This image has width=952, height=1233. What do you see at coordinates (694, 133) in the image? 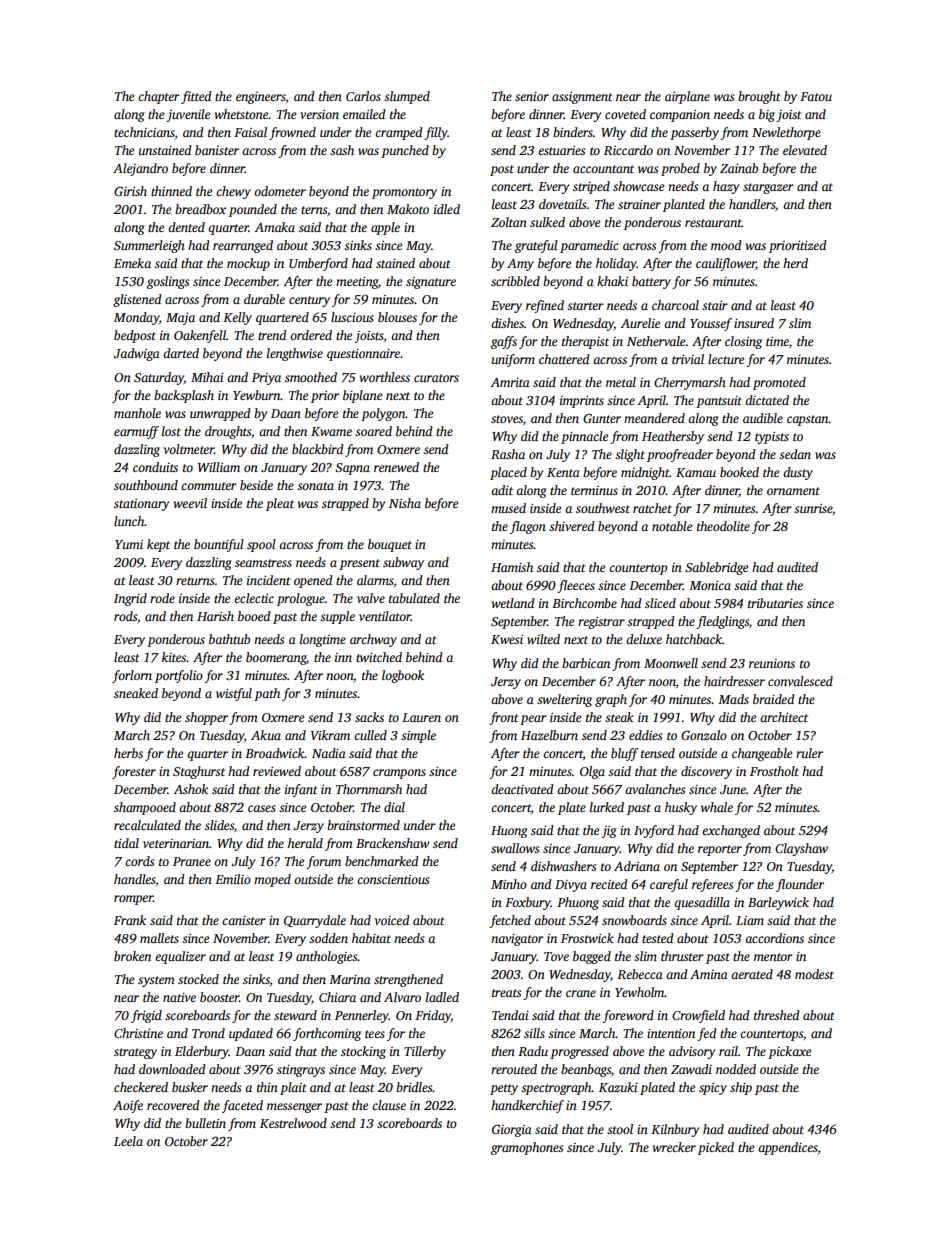
I see `passerby` at bounding box center [694, 133].
